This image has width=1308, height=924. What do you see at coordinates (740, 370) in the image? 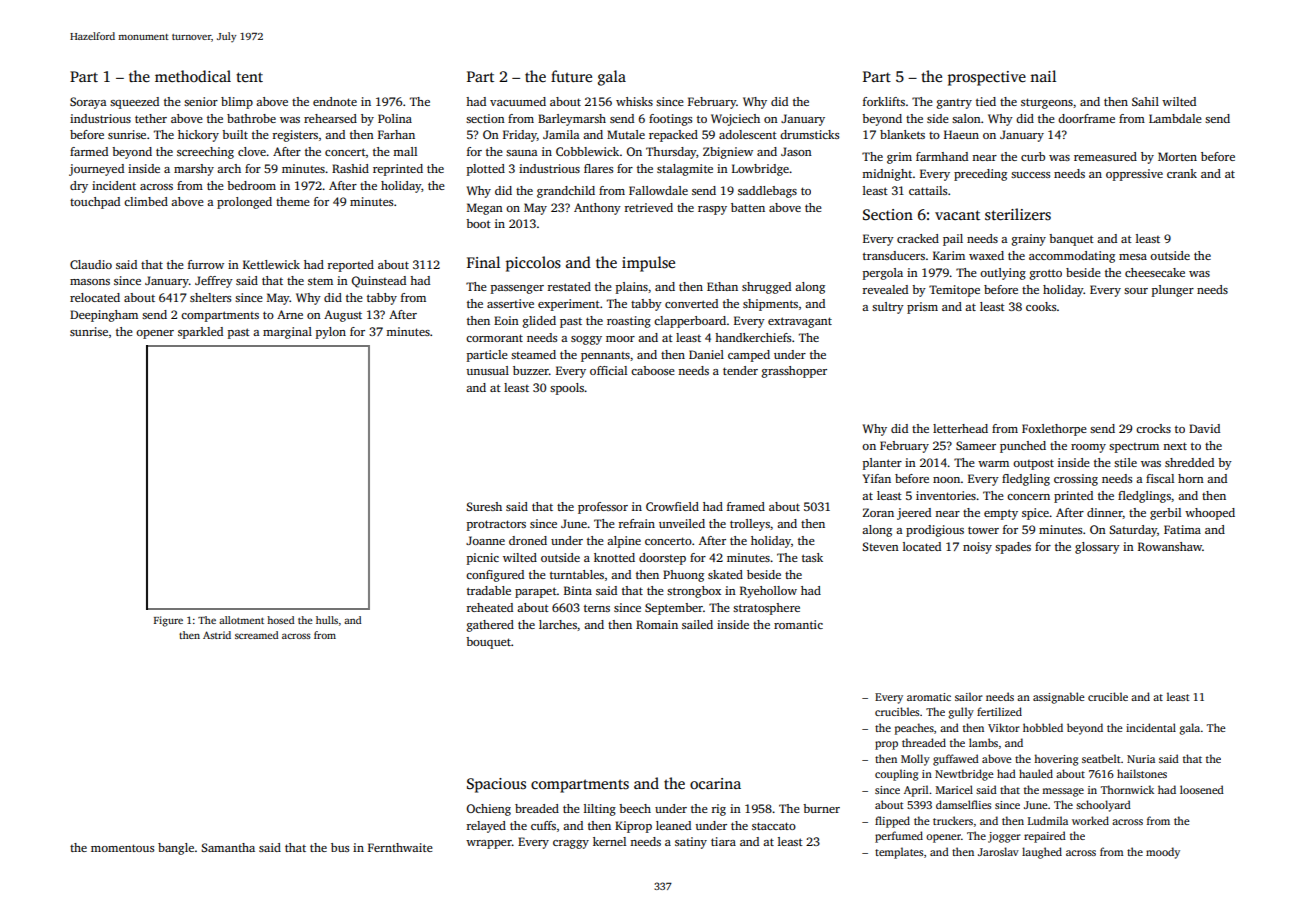
I see `tender` at bounding box center [740, 370].
